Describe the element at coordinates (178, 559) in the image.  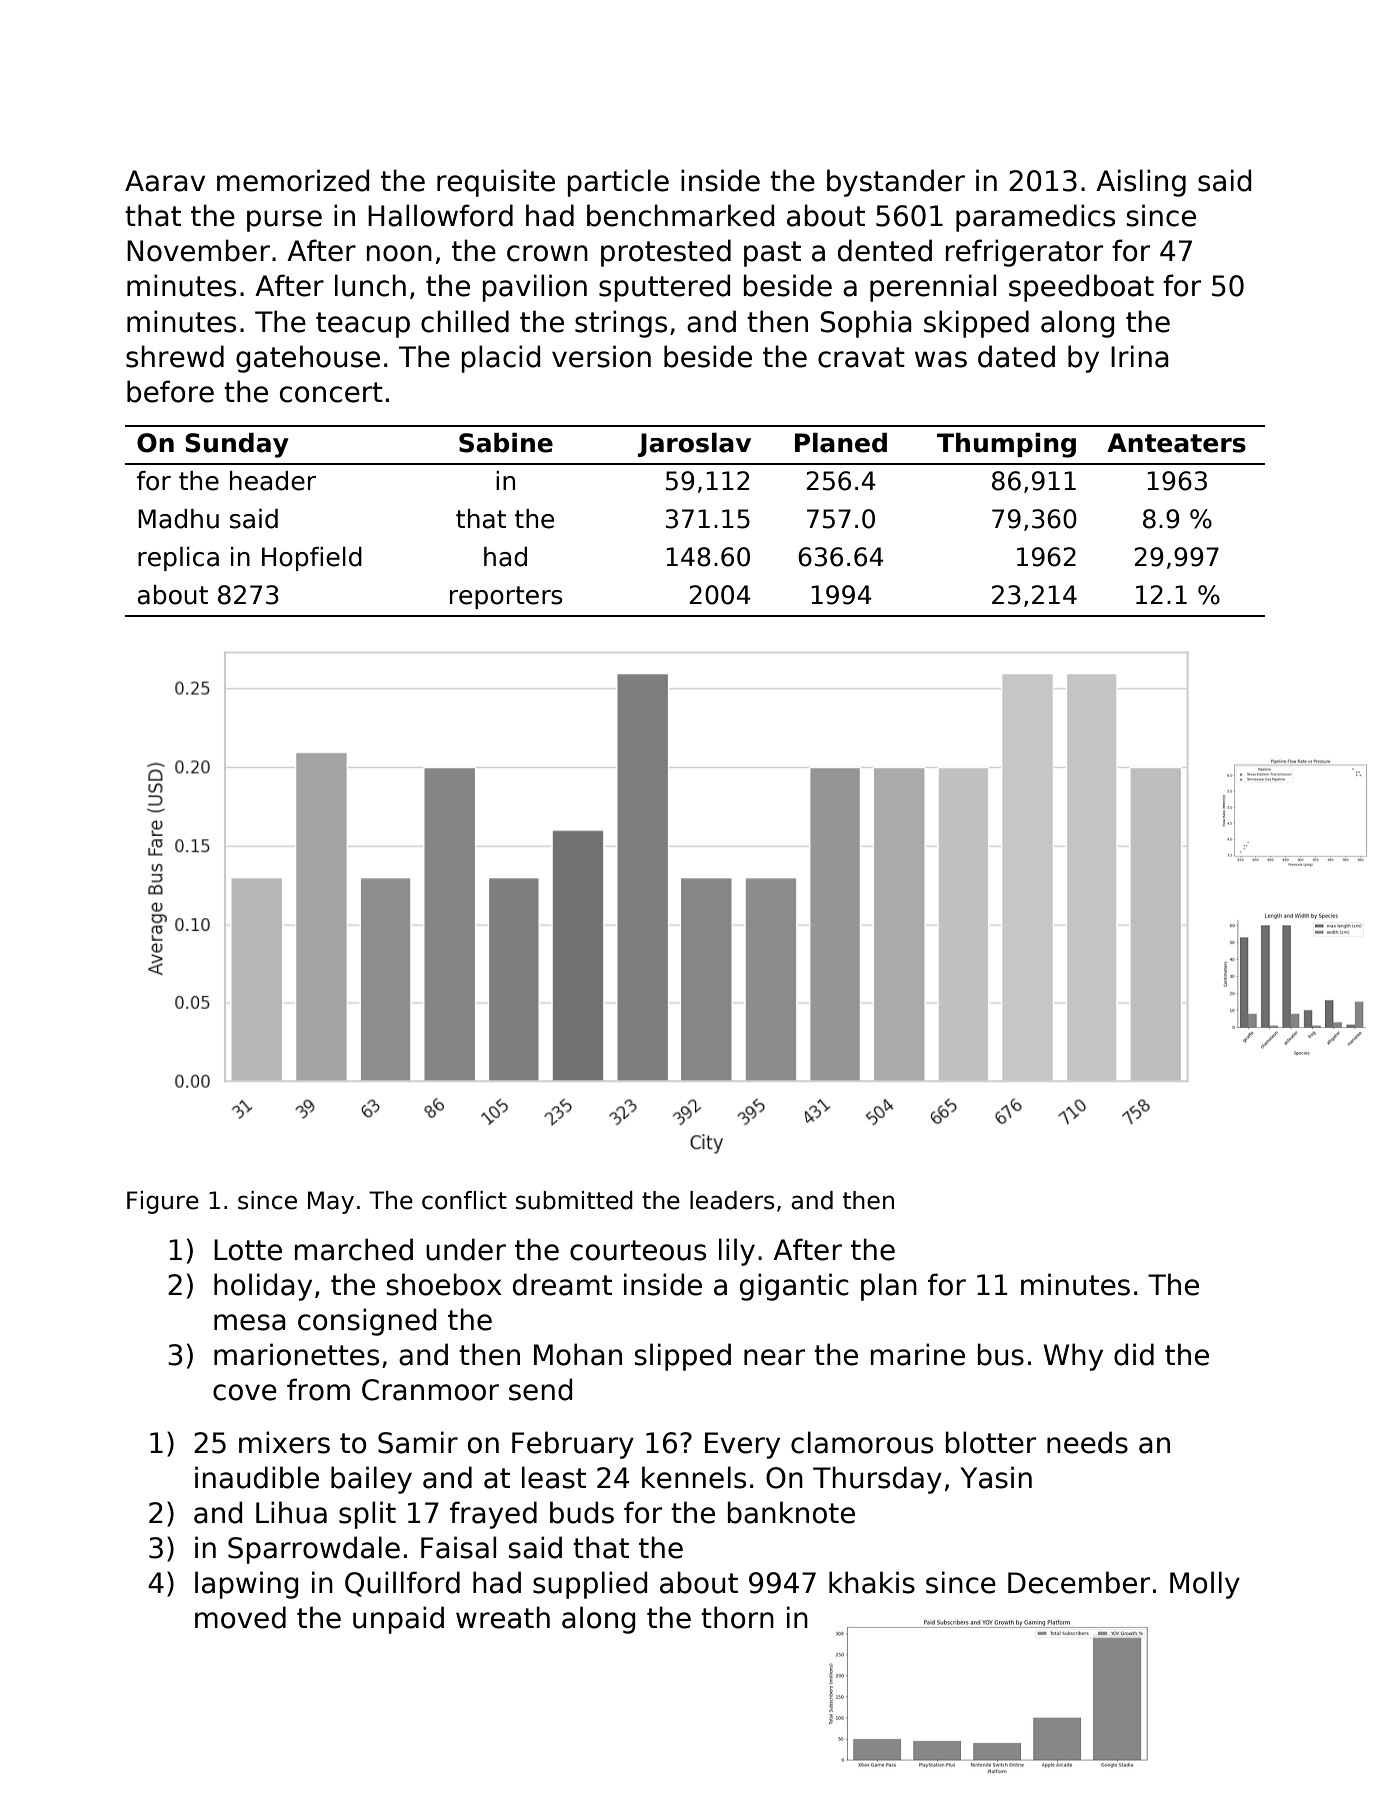
I see `replica` at that location.
